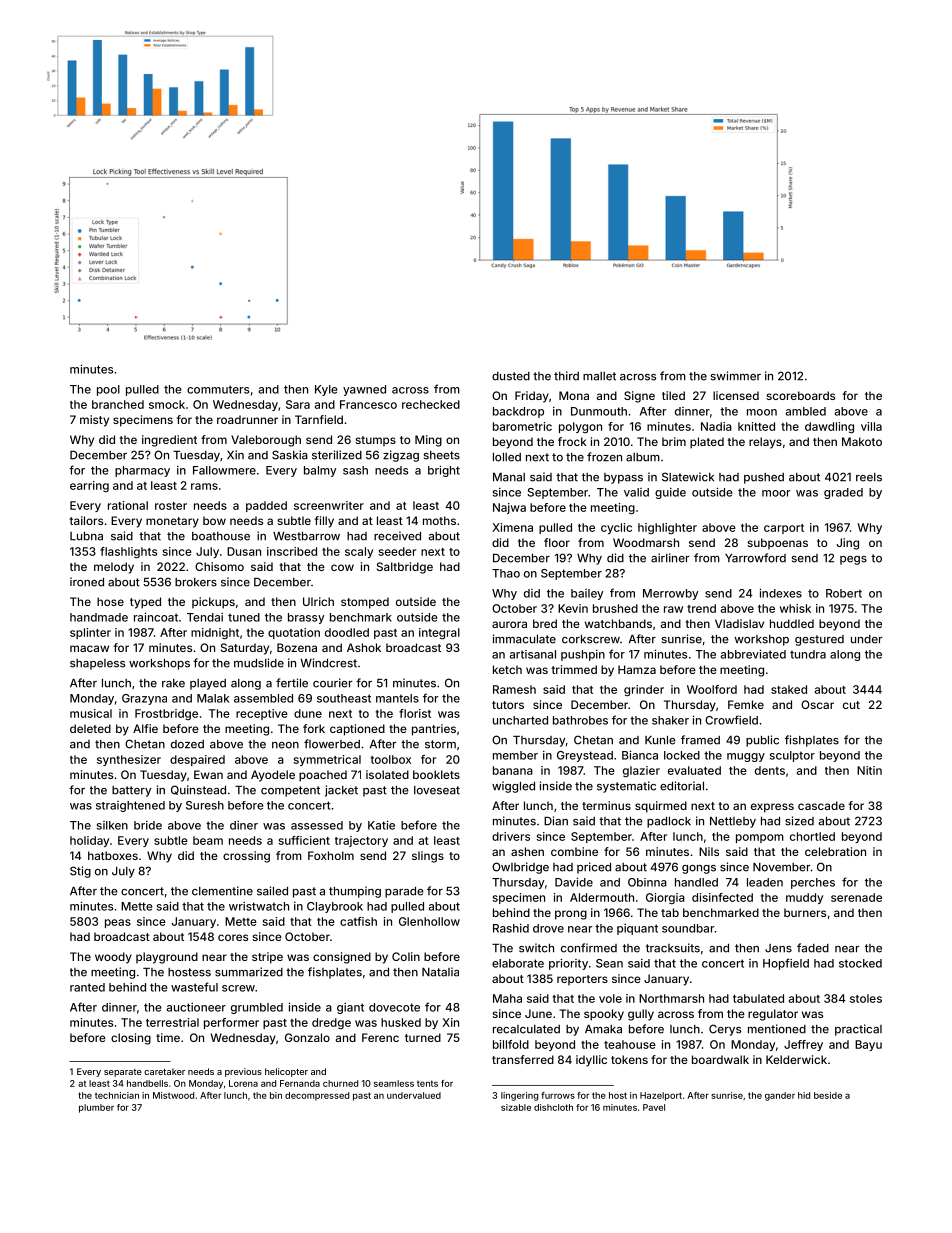 The width and height of the screenshot is (952, 1233). Describe the element at coordinates (87, 987) in the screenshot. I see `ranted` at that location.
